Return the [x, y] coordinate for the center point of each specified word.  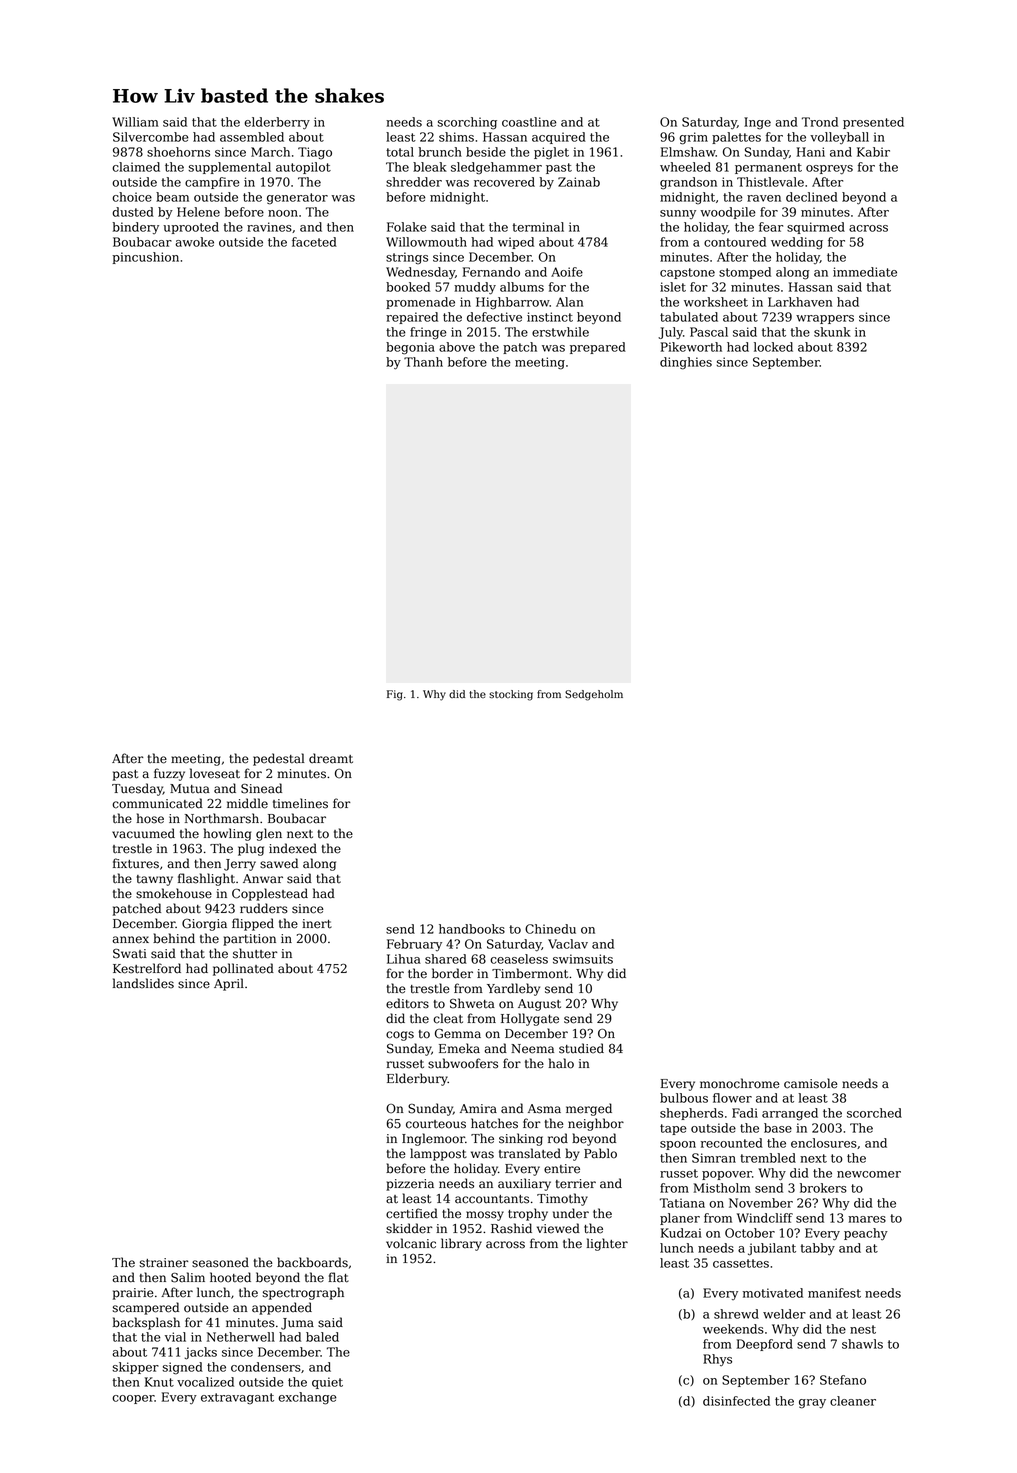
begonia [410, 348]
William [135, 122]
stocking [511, 695]
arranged [790, 1114]
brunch [440, 152]
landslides [143, 983]
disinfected [736, 1401]
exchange [307, 1398]
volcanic [411, 1243]
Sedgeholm [594, 695]
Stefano [843, 1380]
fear [771, 227]
